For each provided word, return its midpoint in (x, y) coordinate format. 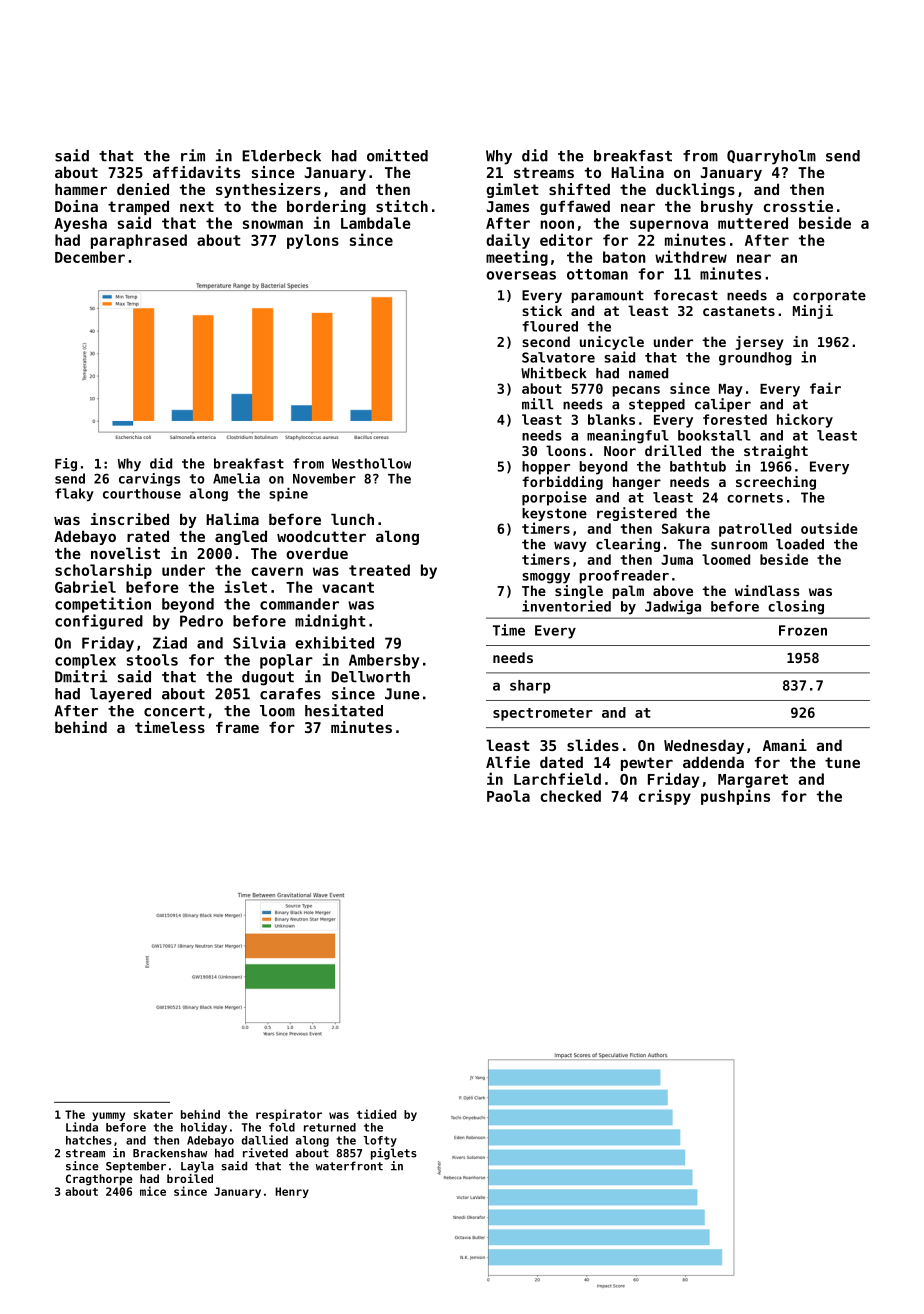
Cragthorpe (99, 1180)
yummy (108, 1116)
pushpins (735, 797)
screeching (776, 483)
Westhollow (371, 463)
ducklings (695, 190)
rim (193, 155)
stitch (402, 206)
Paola (508, 796)
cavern (277, 571)
